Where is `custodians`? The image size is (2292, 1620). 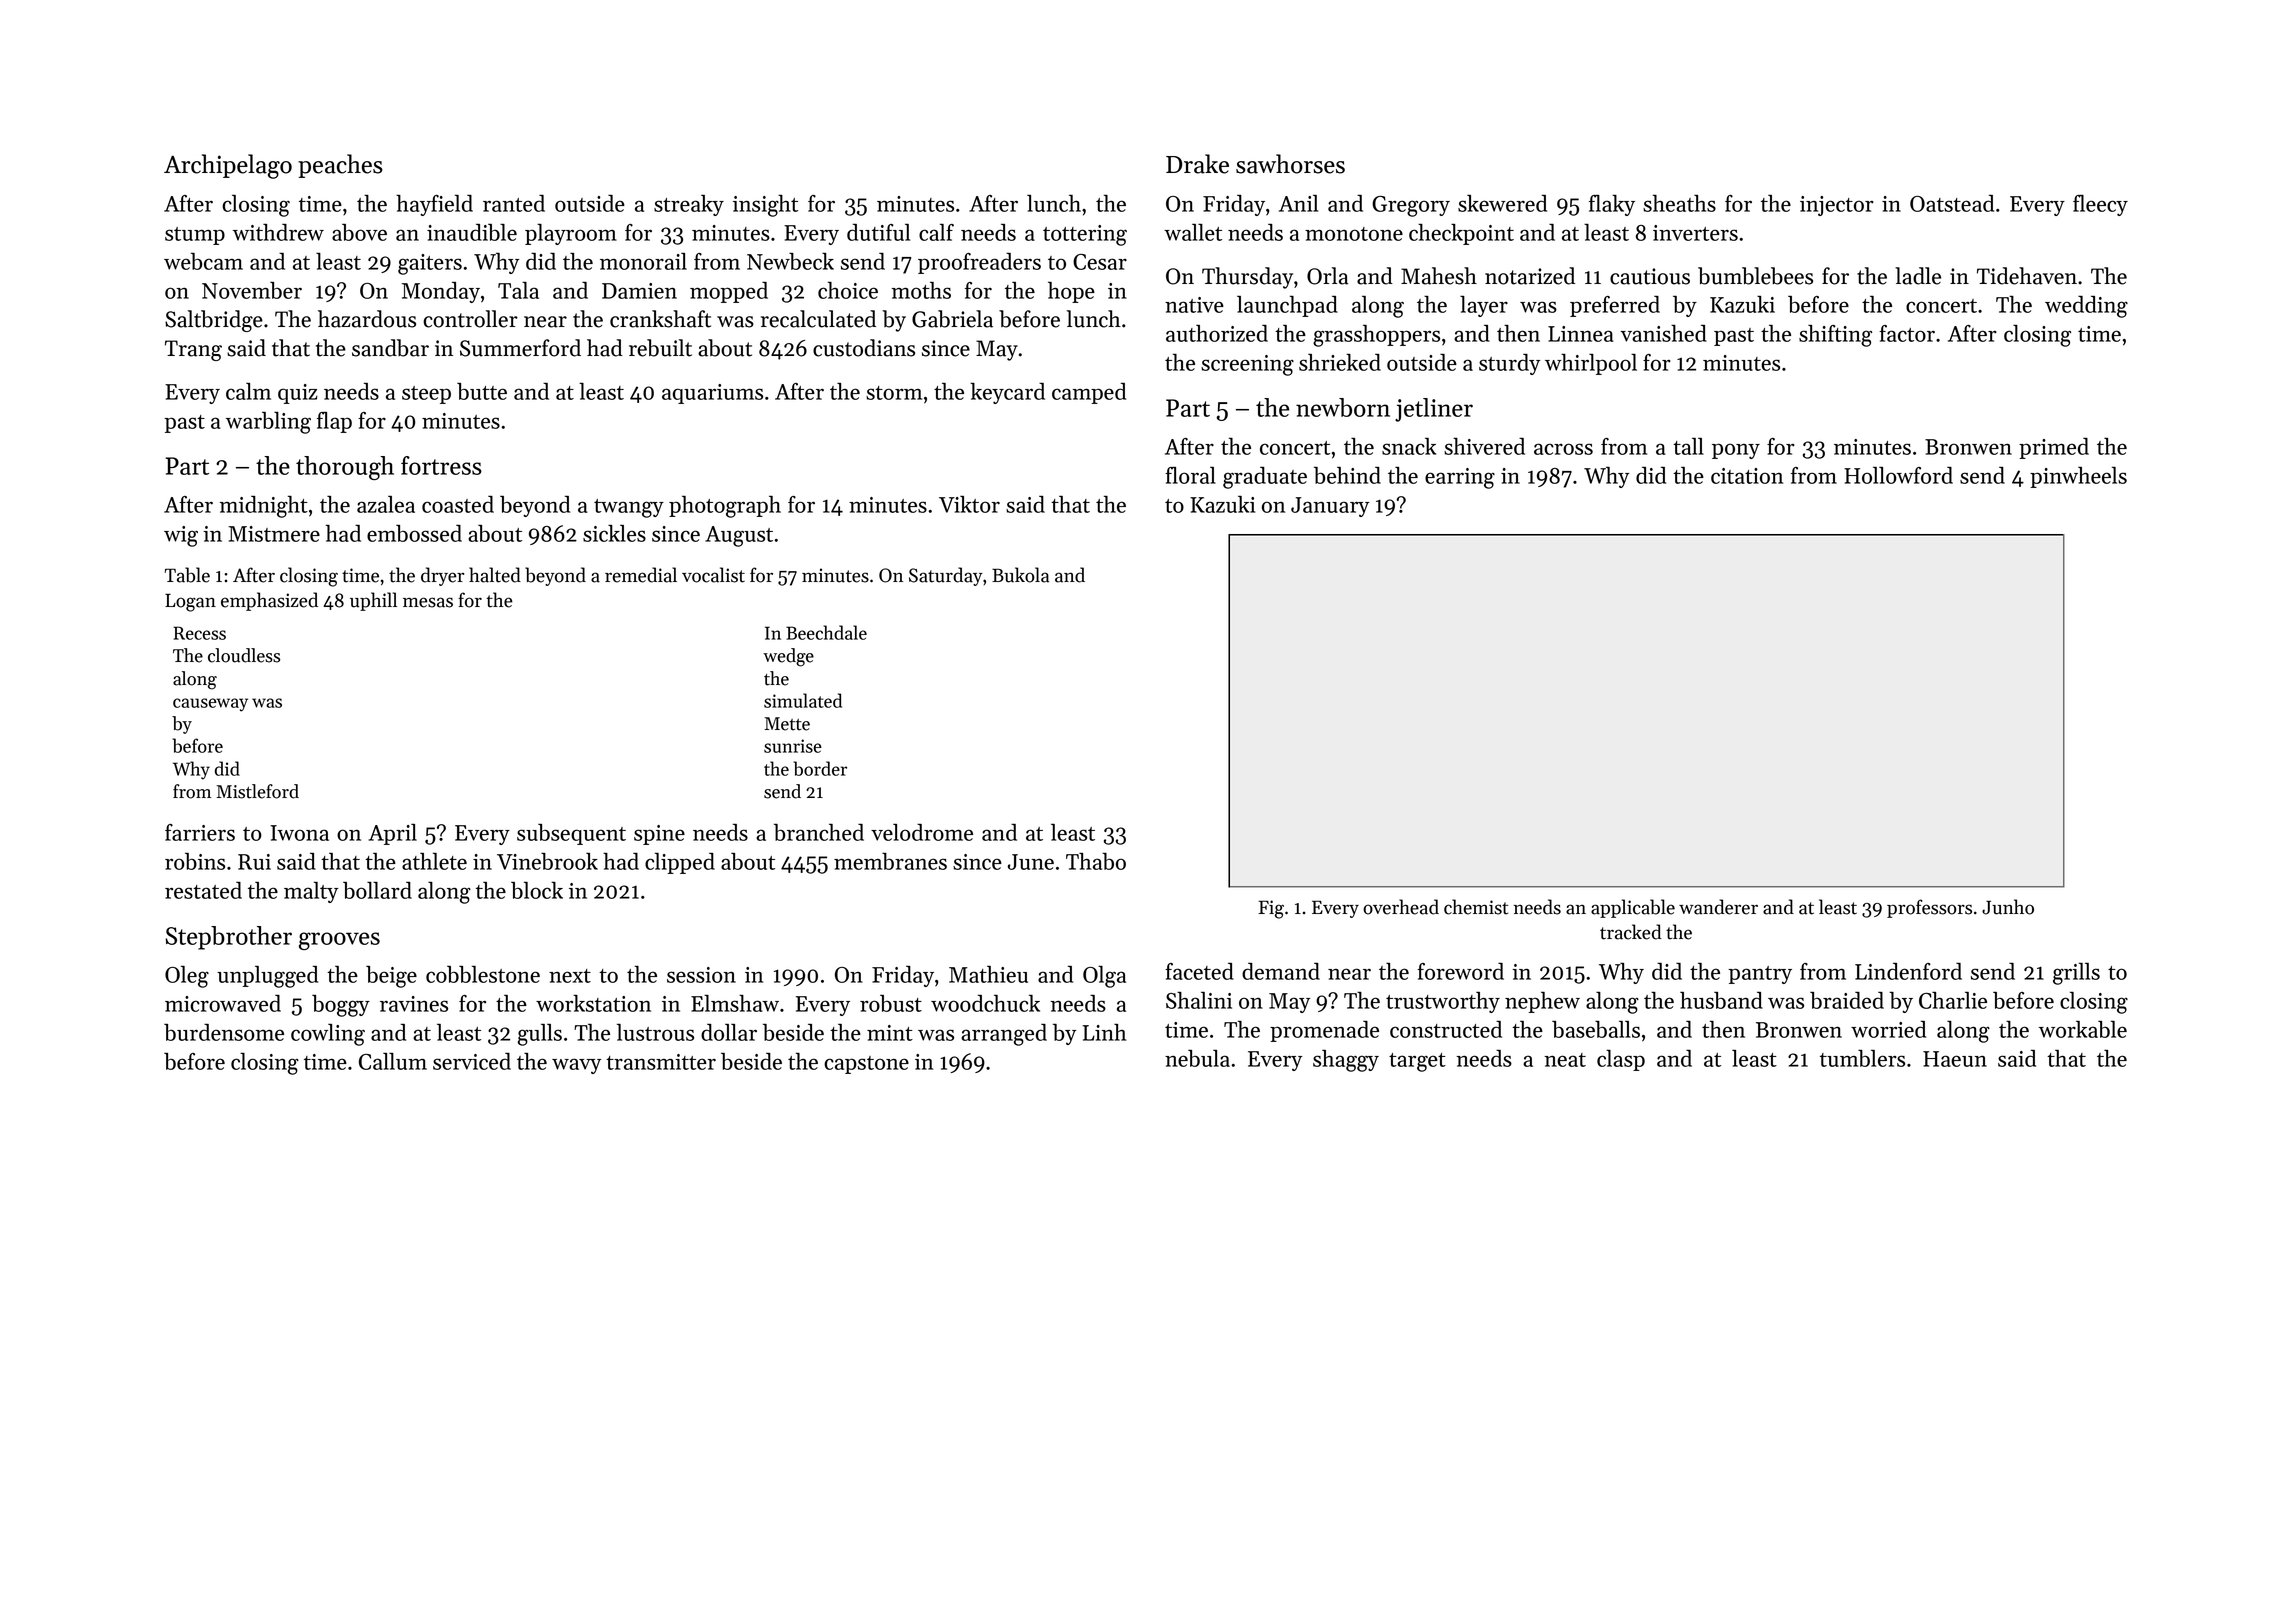 custodians is located at coordinates (864, 348).
